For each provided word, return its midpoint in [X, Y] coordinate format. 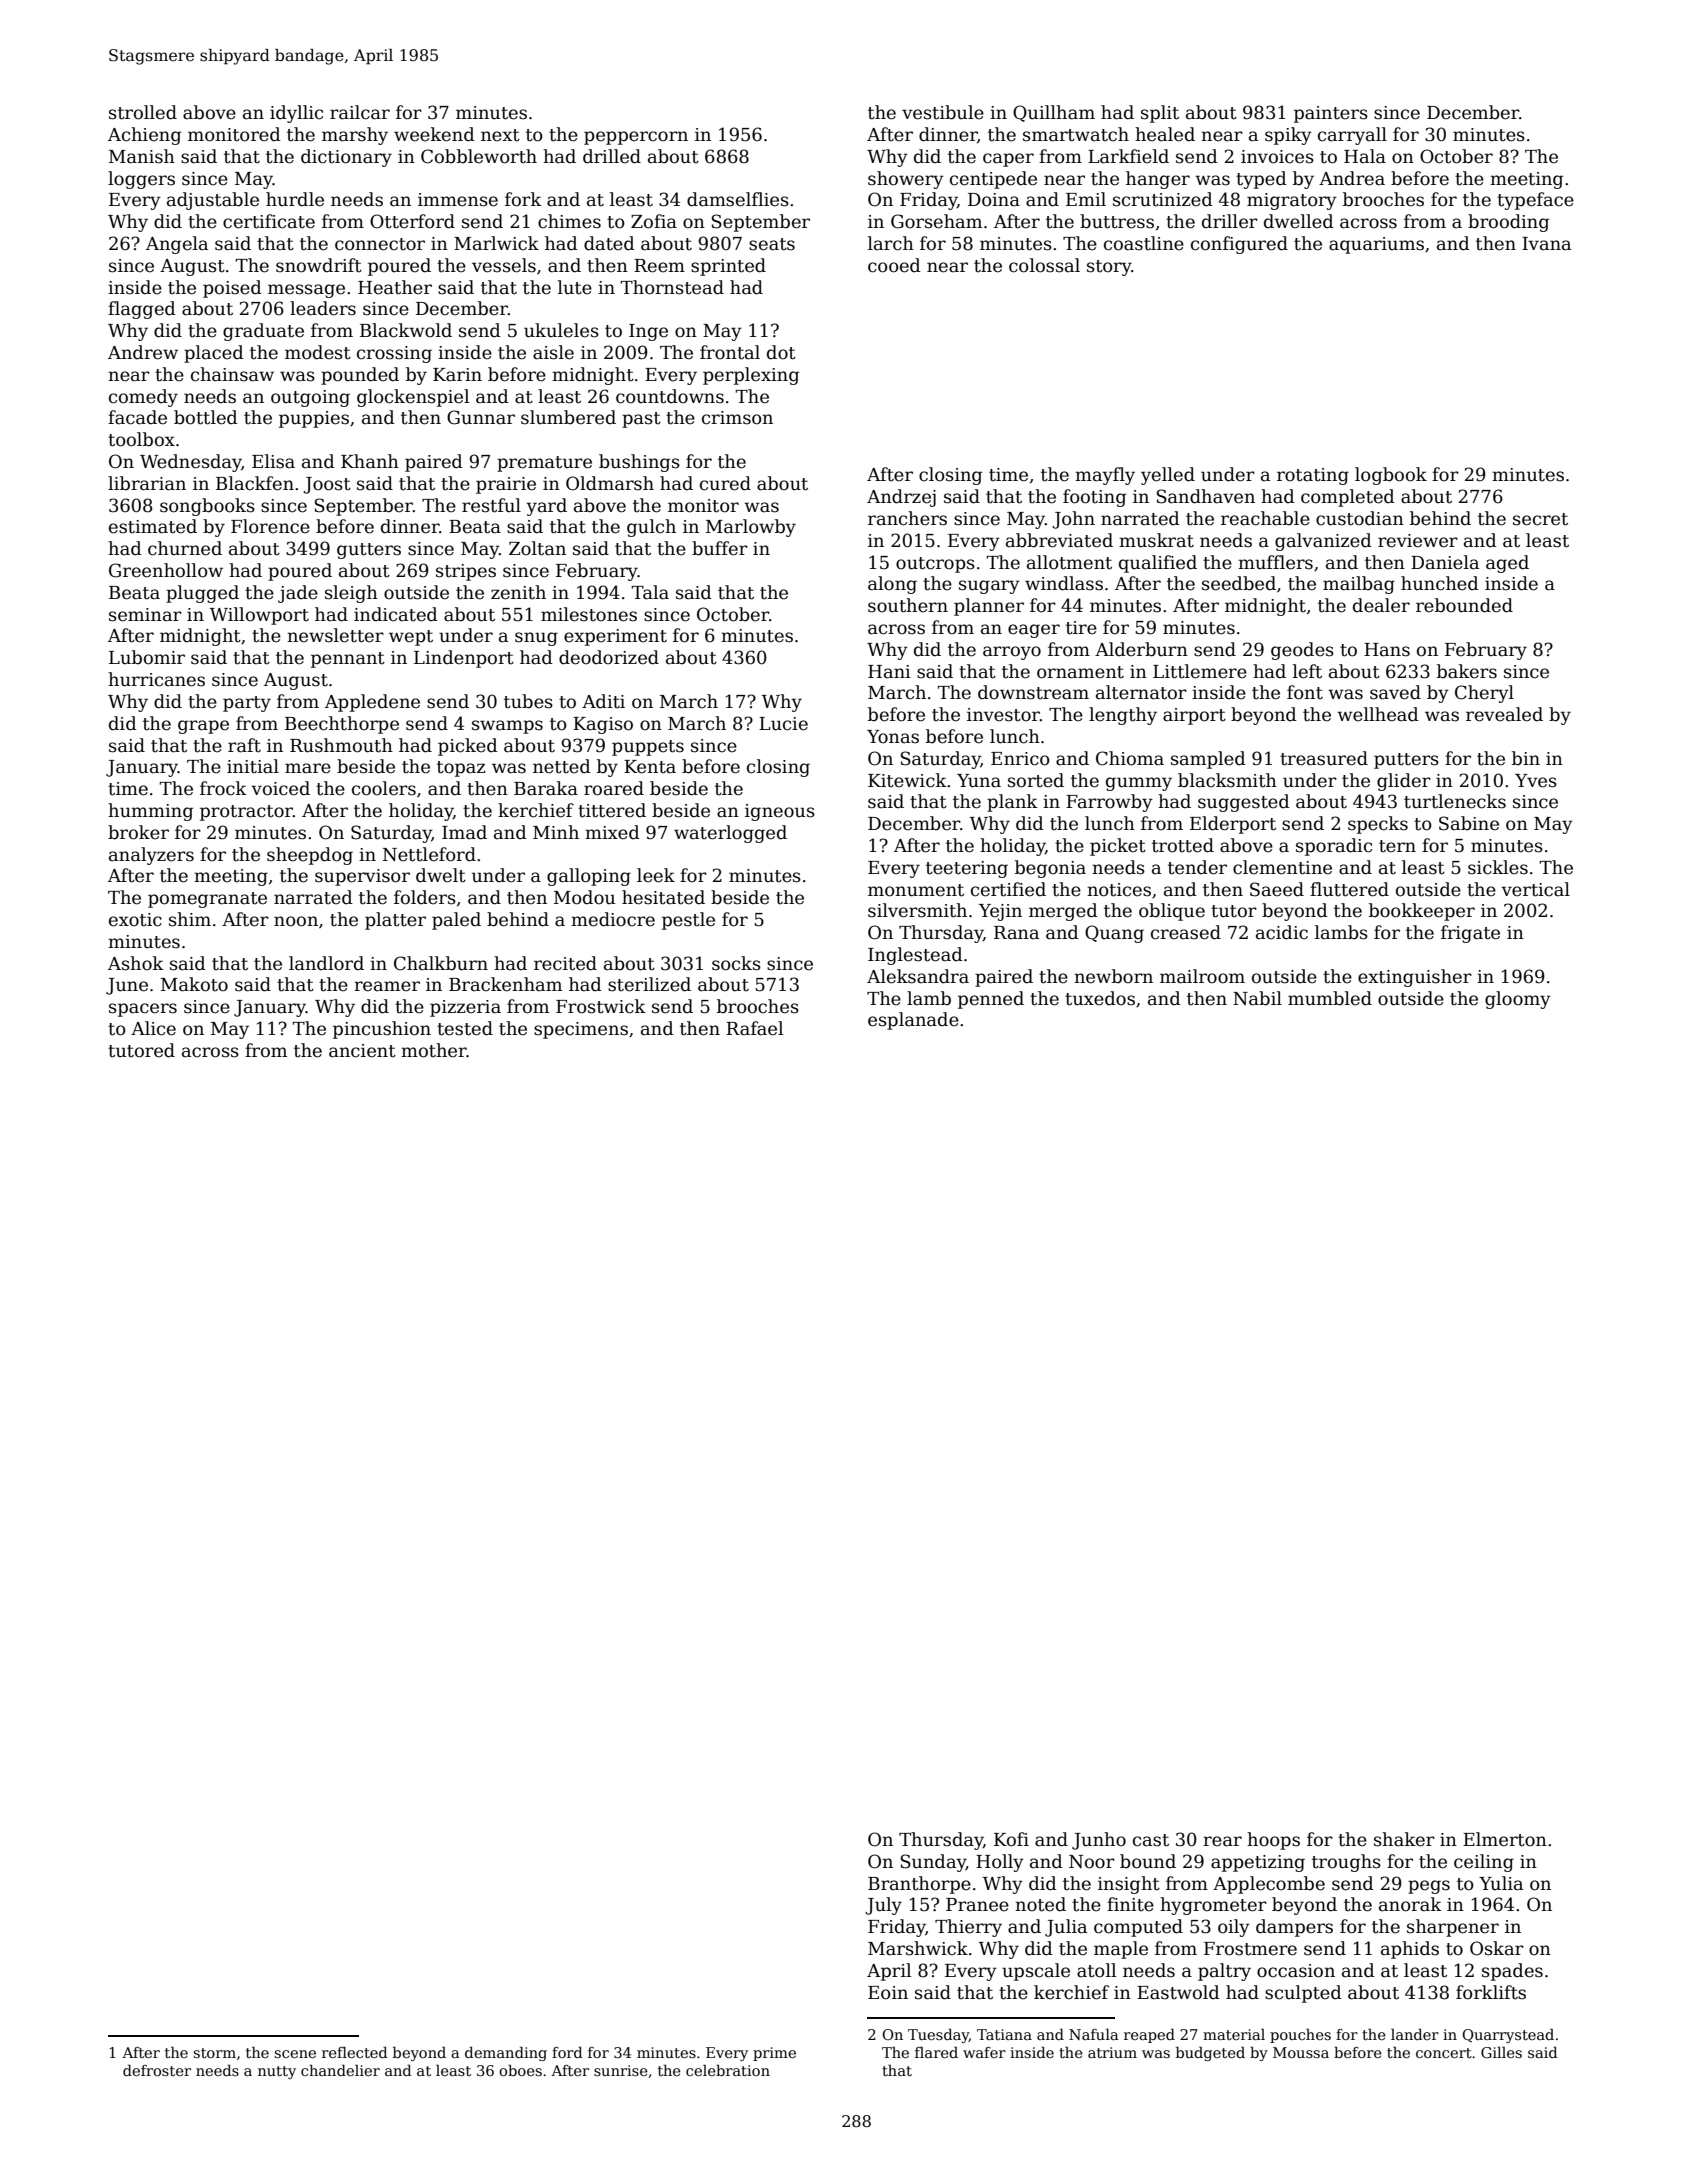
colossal [1044, 265]
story [1109, 268]
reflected [354, 2052]
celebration [728, 2070]
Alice [153, 1028]
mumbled [1330, 998]
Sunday [933, 1863]
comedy [143, 398]
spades [1512, 1972]
